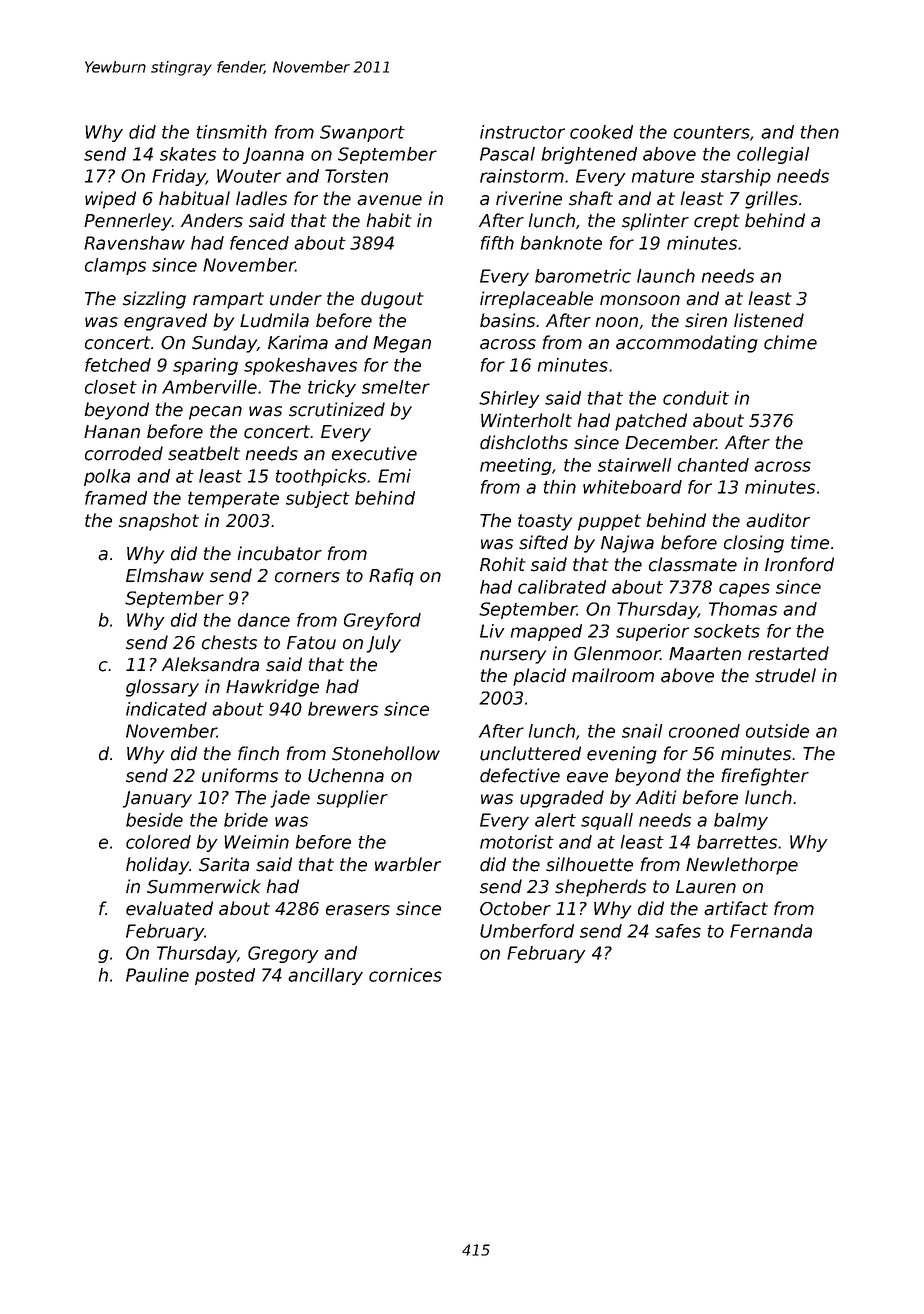 Image resolution: width=924 pixels, height=1314 pixels. Describe the element at coordinates (820, 132) in the document. I see `then` at that location.
